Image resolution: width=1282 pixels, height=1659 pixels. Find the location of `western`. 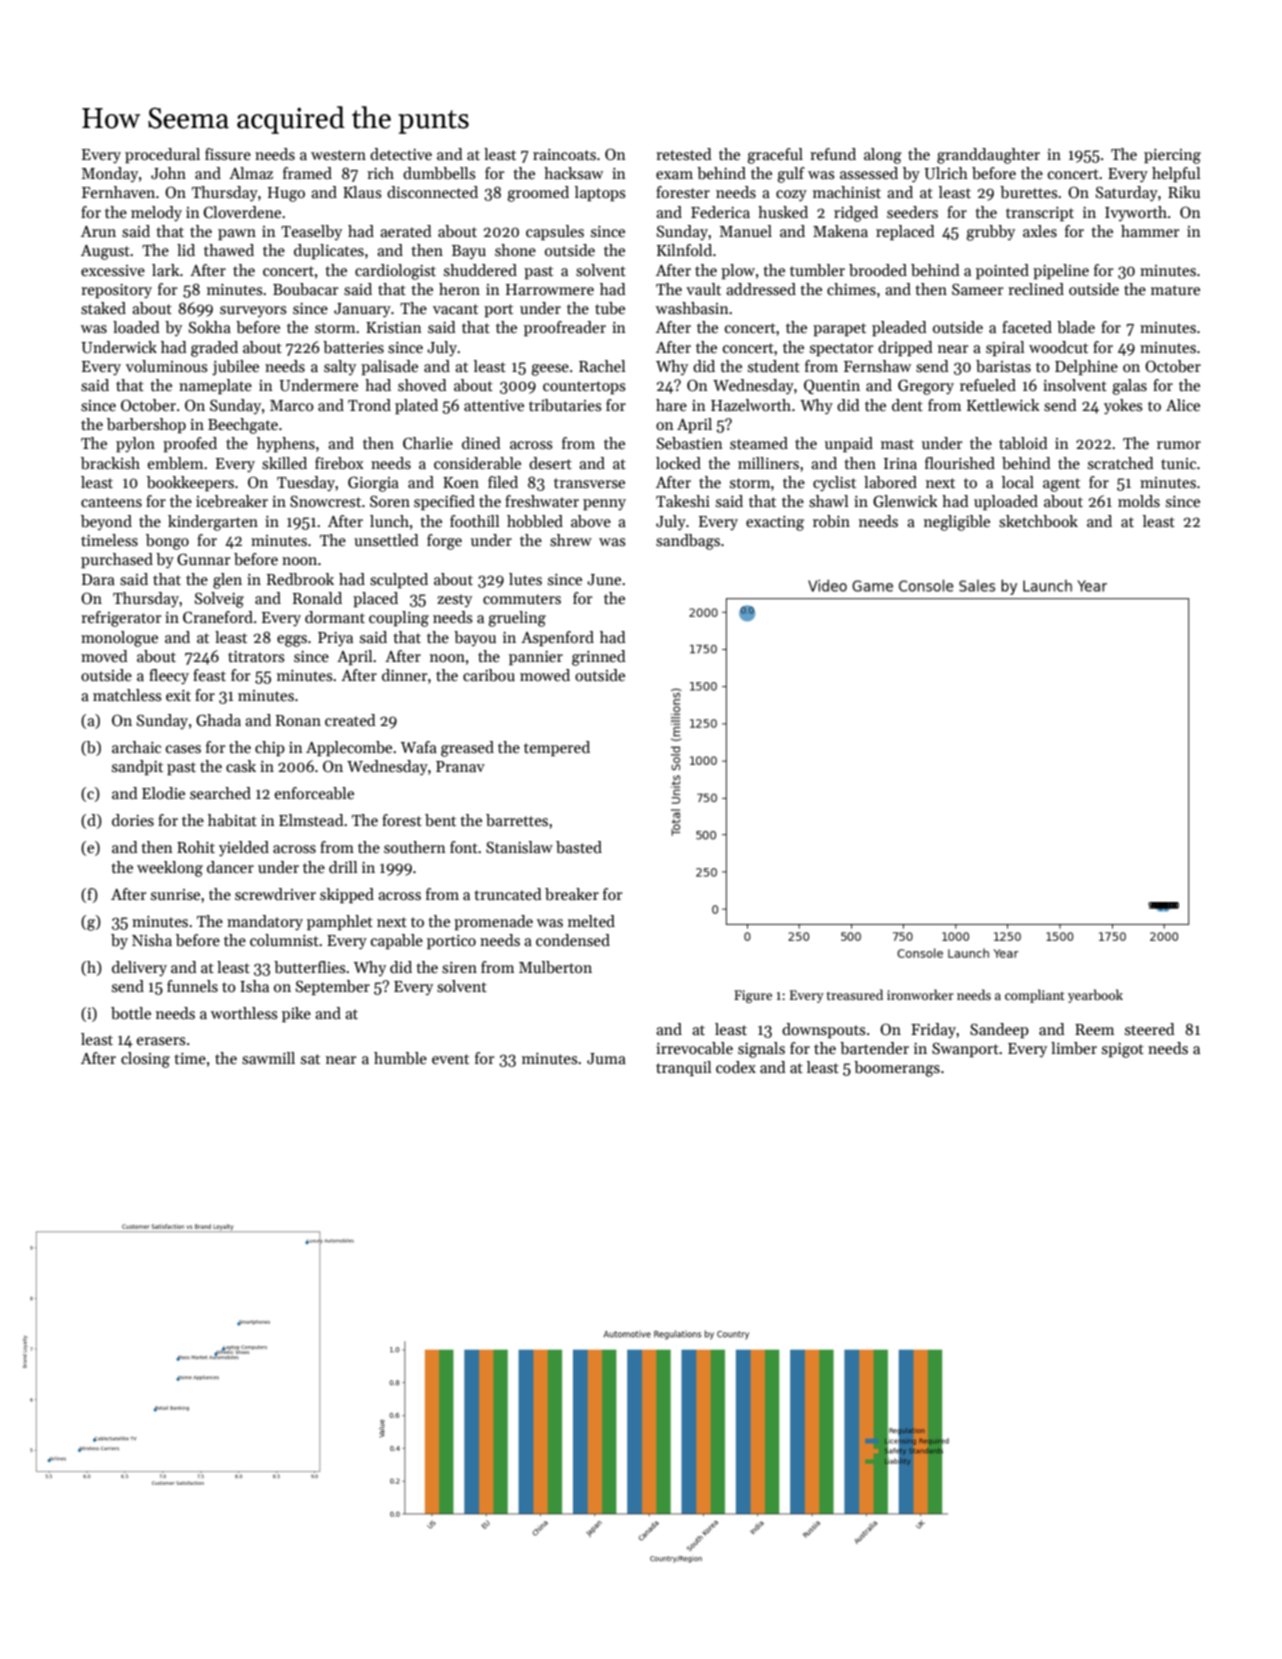

western is located at coordinates (338, 155).
